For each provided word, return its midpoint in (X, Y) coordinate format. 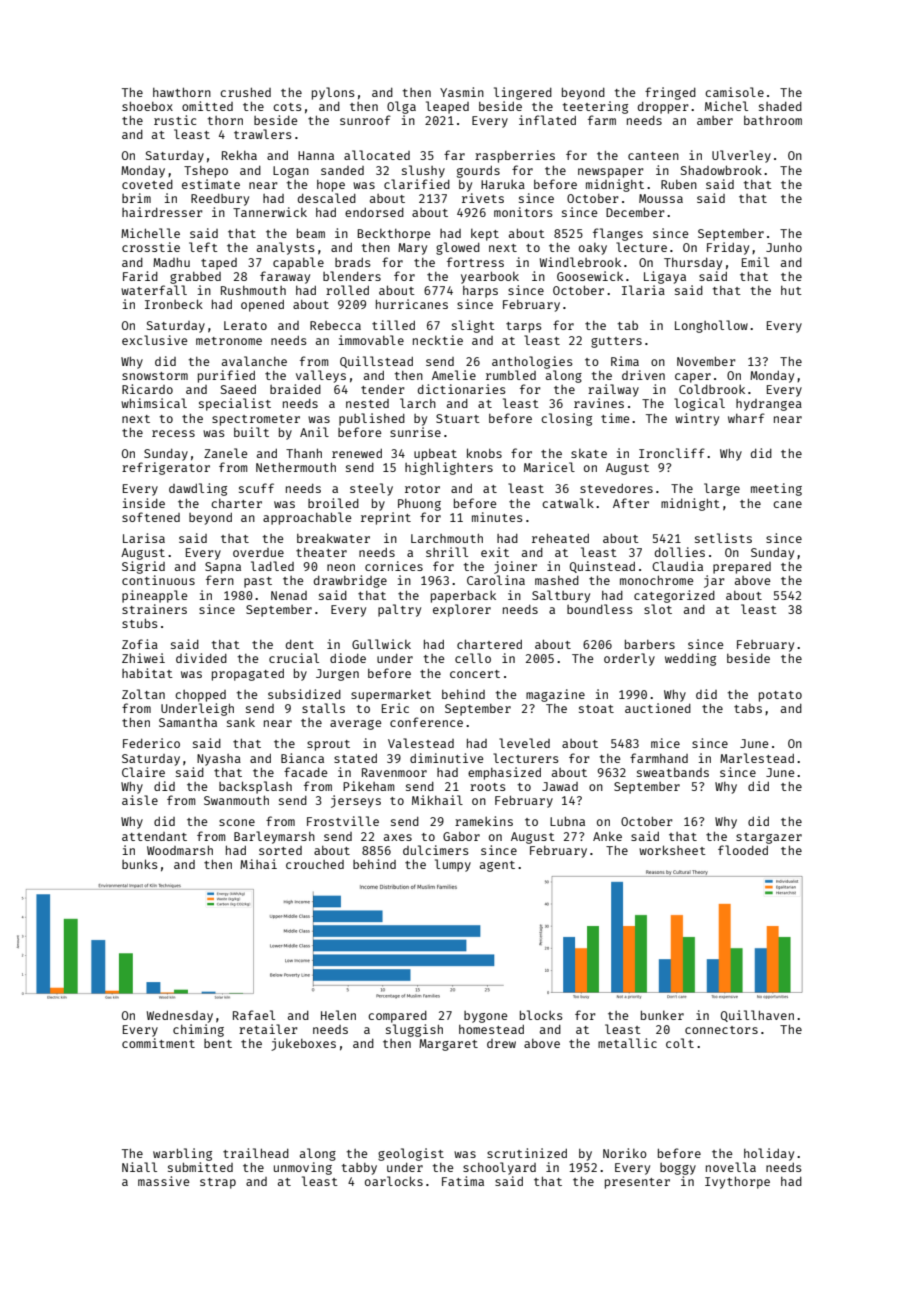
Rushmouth (253, 290)
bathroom (773, 120)
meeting (776, 489)
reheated (560, 538)
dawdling (198, 489)
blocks (541, 1015)
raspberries (515, 156)
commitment (158, 1043)
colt (680, 1043)
